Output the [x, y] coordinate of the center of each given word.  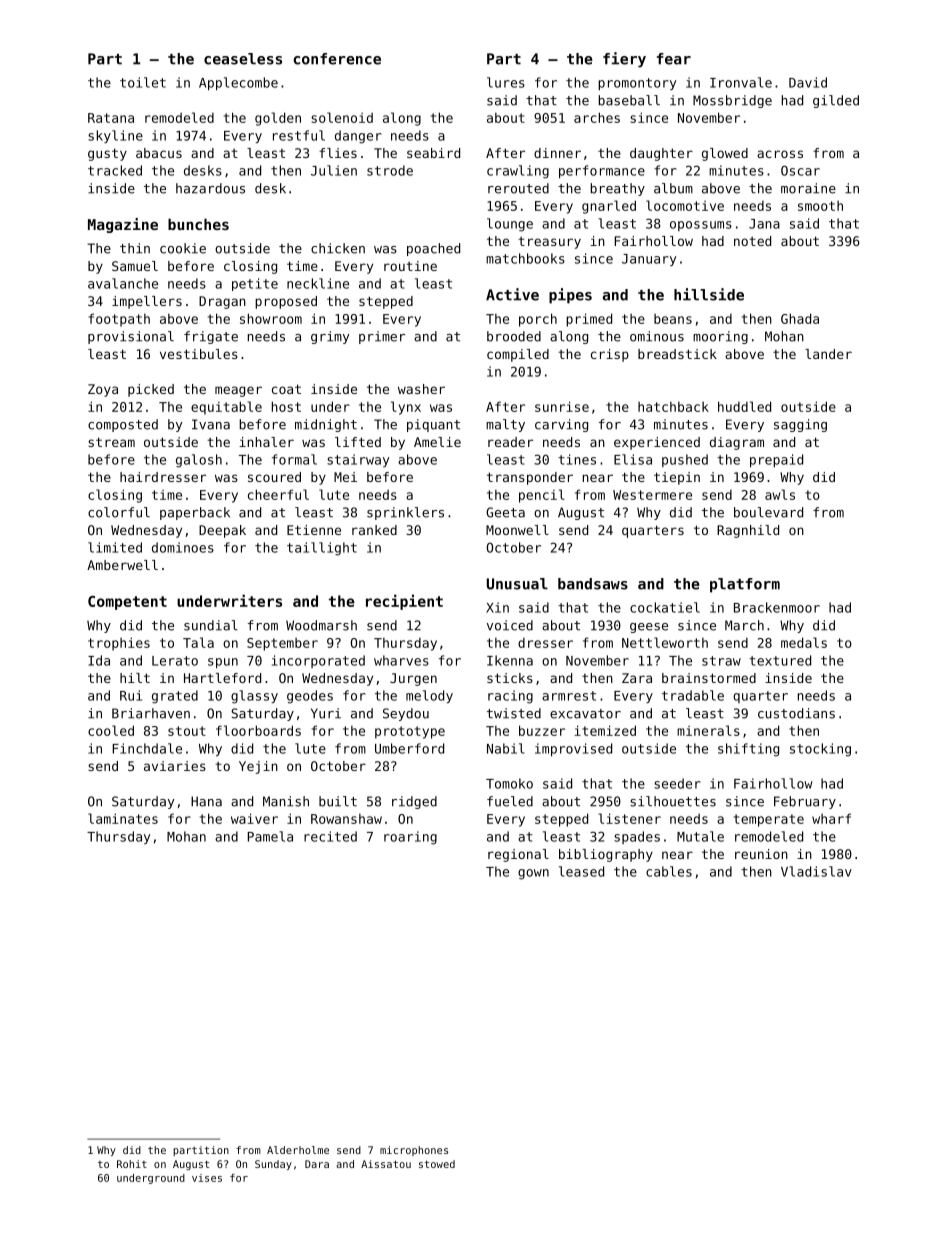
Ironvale [741, 82]
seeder [677, 783]
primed [589, 320]
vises [207, 1178]
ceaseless [243, 59]
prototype [410, 732]
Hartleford [222, 678]
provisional [131, 337]
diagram [737, 443]
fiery [624, 60]
